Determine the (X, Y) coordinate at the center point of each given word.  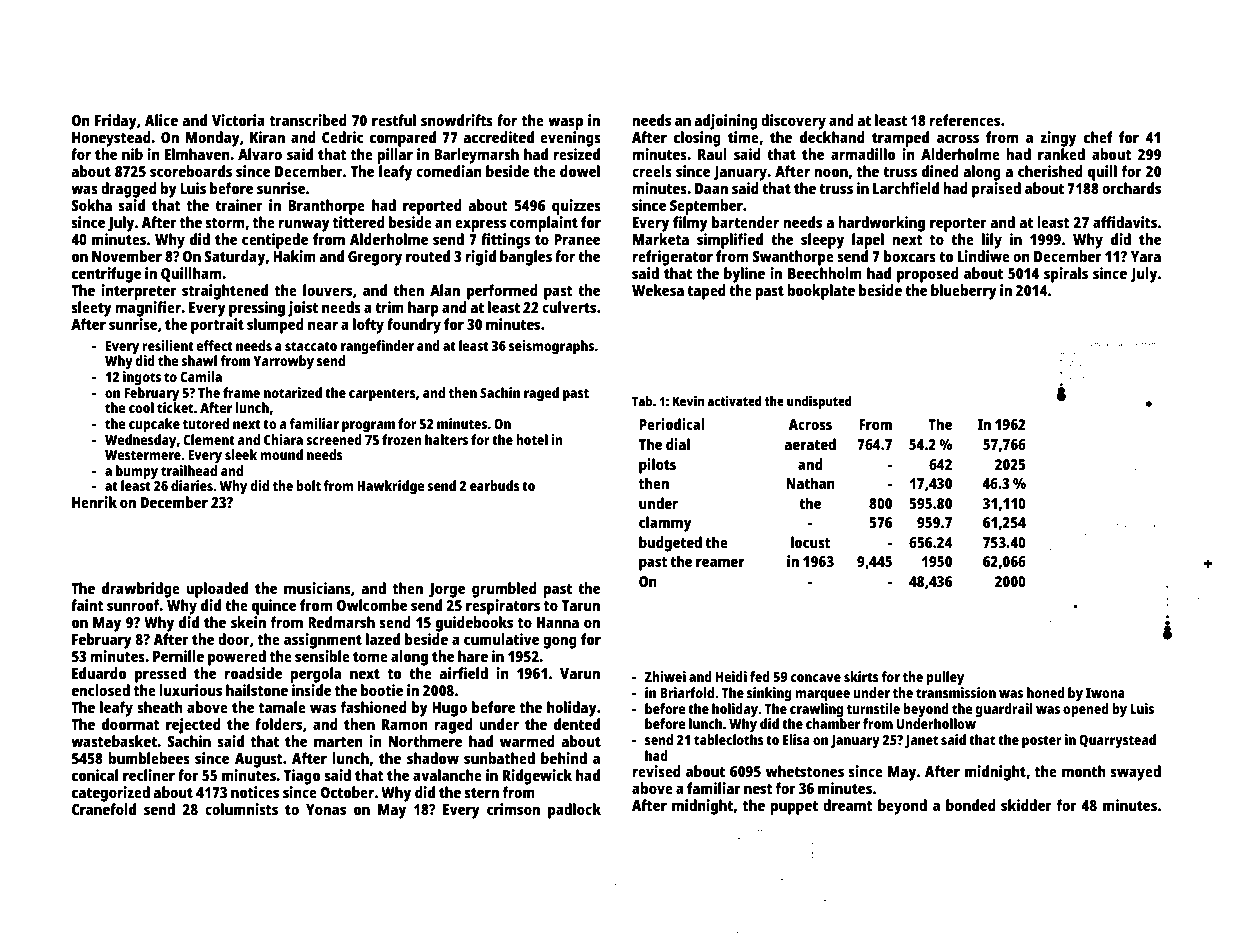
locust (810, 542)
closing (697, 139)
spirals (1066, 275)
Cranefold (104, 809)
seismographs (551, 347)
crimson (513, 809)
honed (1046, 692)
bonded (971, 805)
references (965, 120)
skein (248, 622)
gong (560, 642)
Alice (161, 120)
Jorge (447, 590)
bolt (308, 485)
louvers (327, 290)
